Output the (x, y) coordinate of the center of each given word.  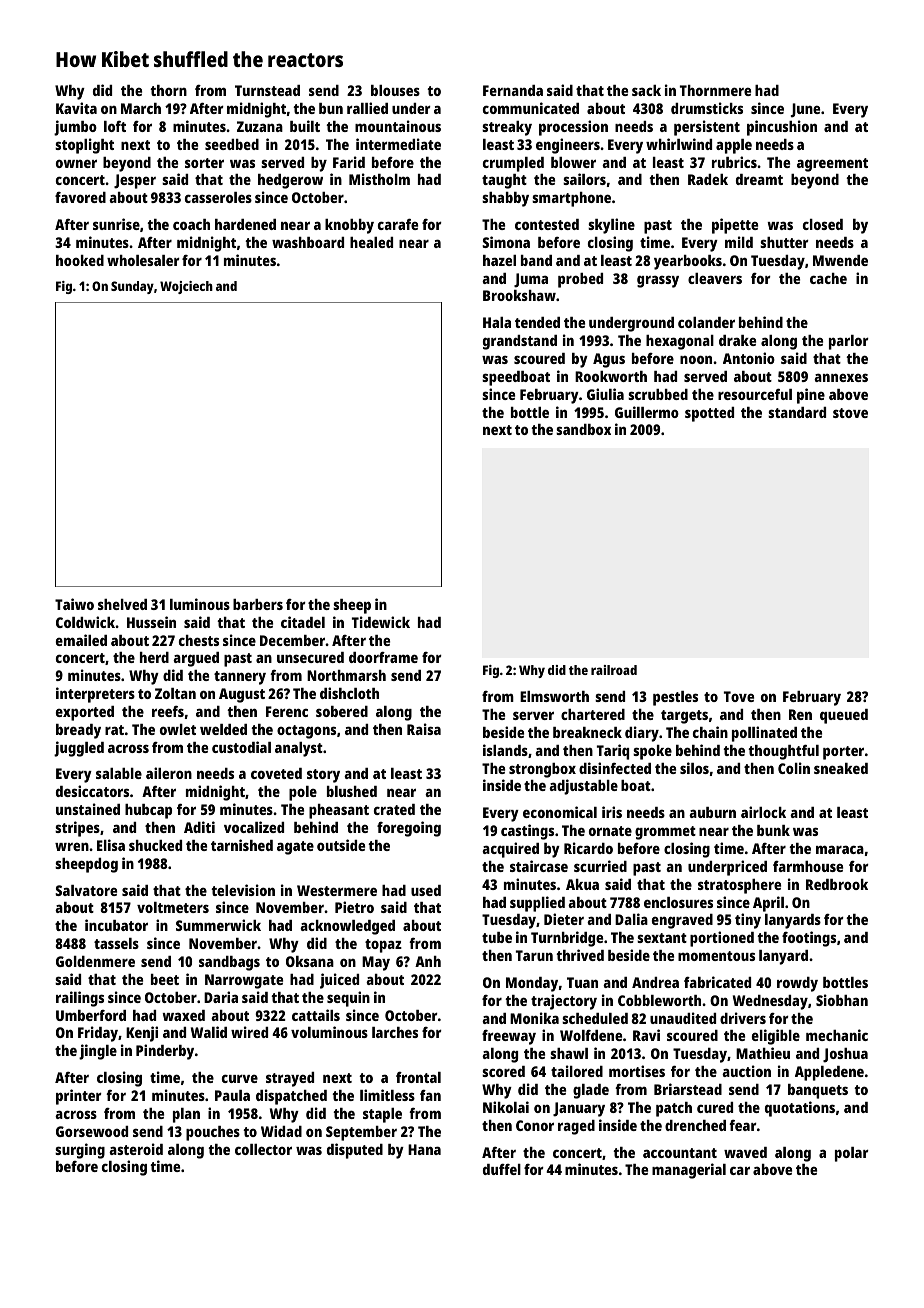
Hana (424, 1149)
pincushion (782, 128)
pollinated (764, 734)
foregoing (409, 829)
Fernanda (513, 90)
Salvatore (86, 890)
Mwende (840, 260)
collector (263, 1149)
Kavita (76, 108)
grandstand (520, 342)
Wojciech (186, 287)
